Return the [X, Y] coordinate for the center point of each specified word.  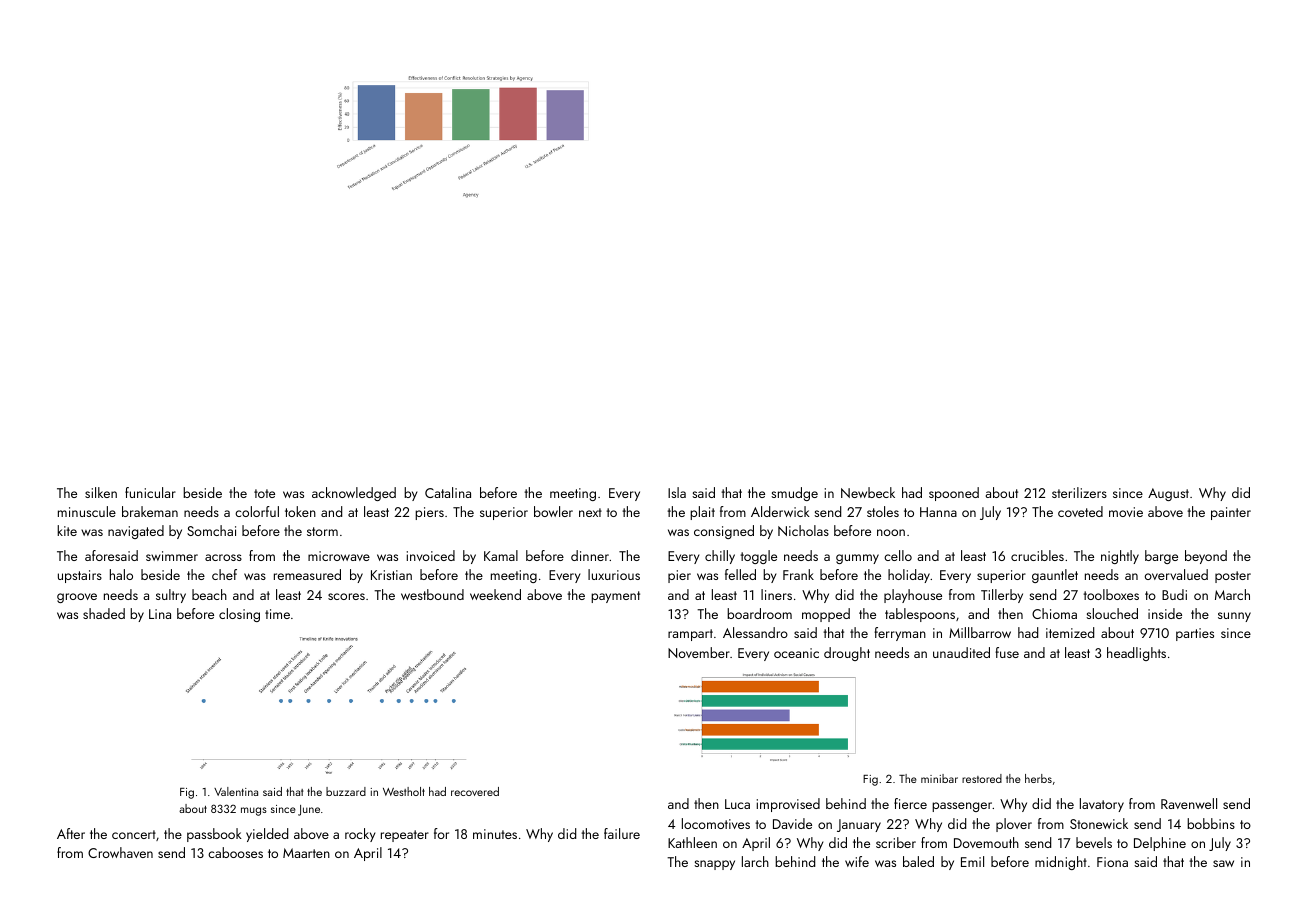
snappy [714, 865]
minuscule [87, 511]
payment [615, 597]
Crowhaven [120, 852]
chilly [720, 557]
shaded [104, 613]
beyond [1206, 557]
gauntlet [1055, 576]
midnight [1061, 863]
